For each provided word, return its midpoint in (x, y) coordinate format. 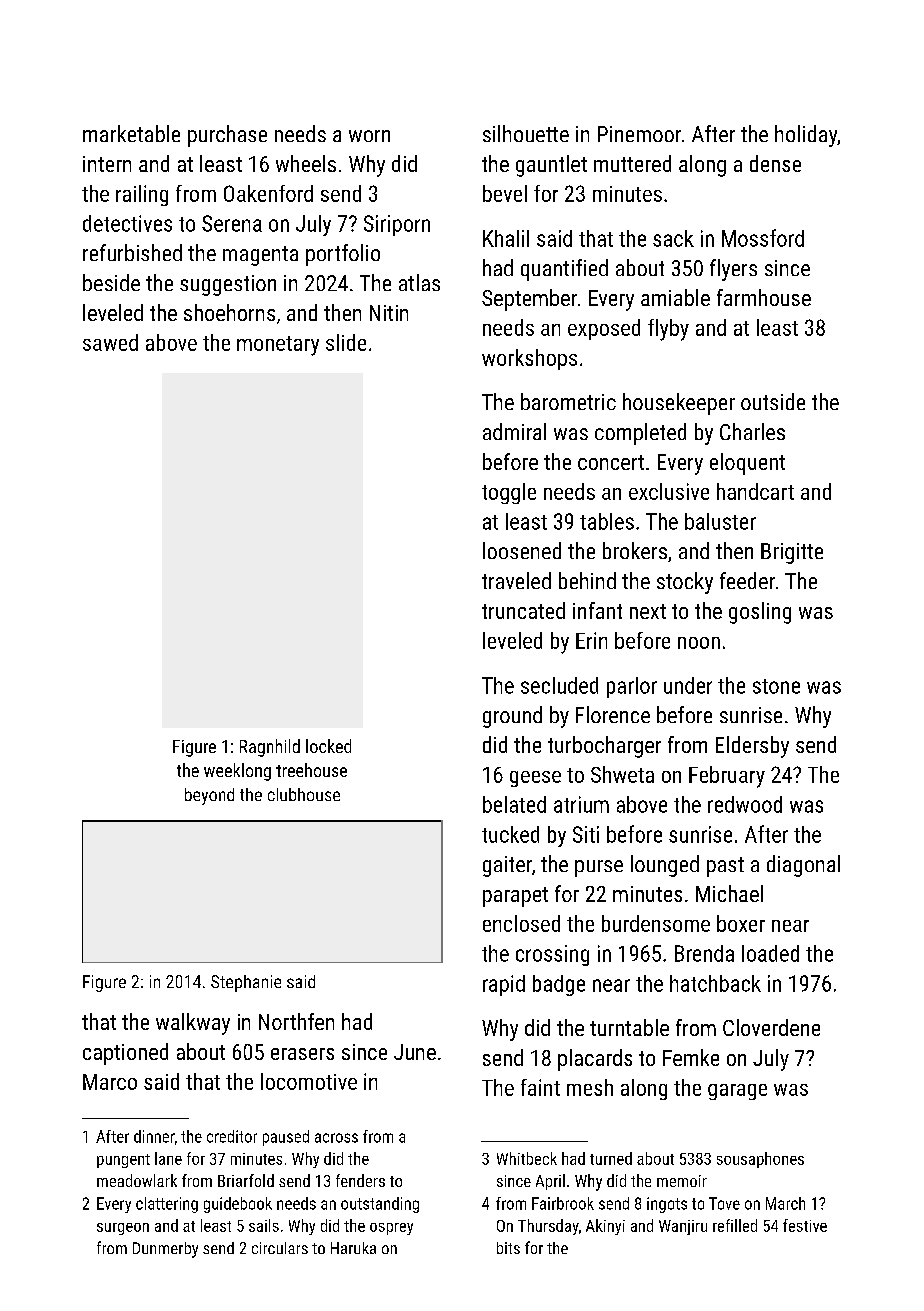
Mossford (763, 238)
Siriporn (397, 225)
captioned (125, 1054)
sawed (110, 342)
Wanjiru (683, 1227)
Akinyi (605, 1227)
